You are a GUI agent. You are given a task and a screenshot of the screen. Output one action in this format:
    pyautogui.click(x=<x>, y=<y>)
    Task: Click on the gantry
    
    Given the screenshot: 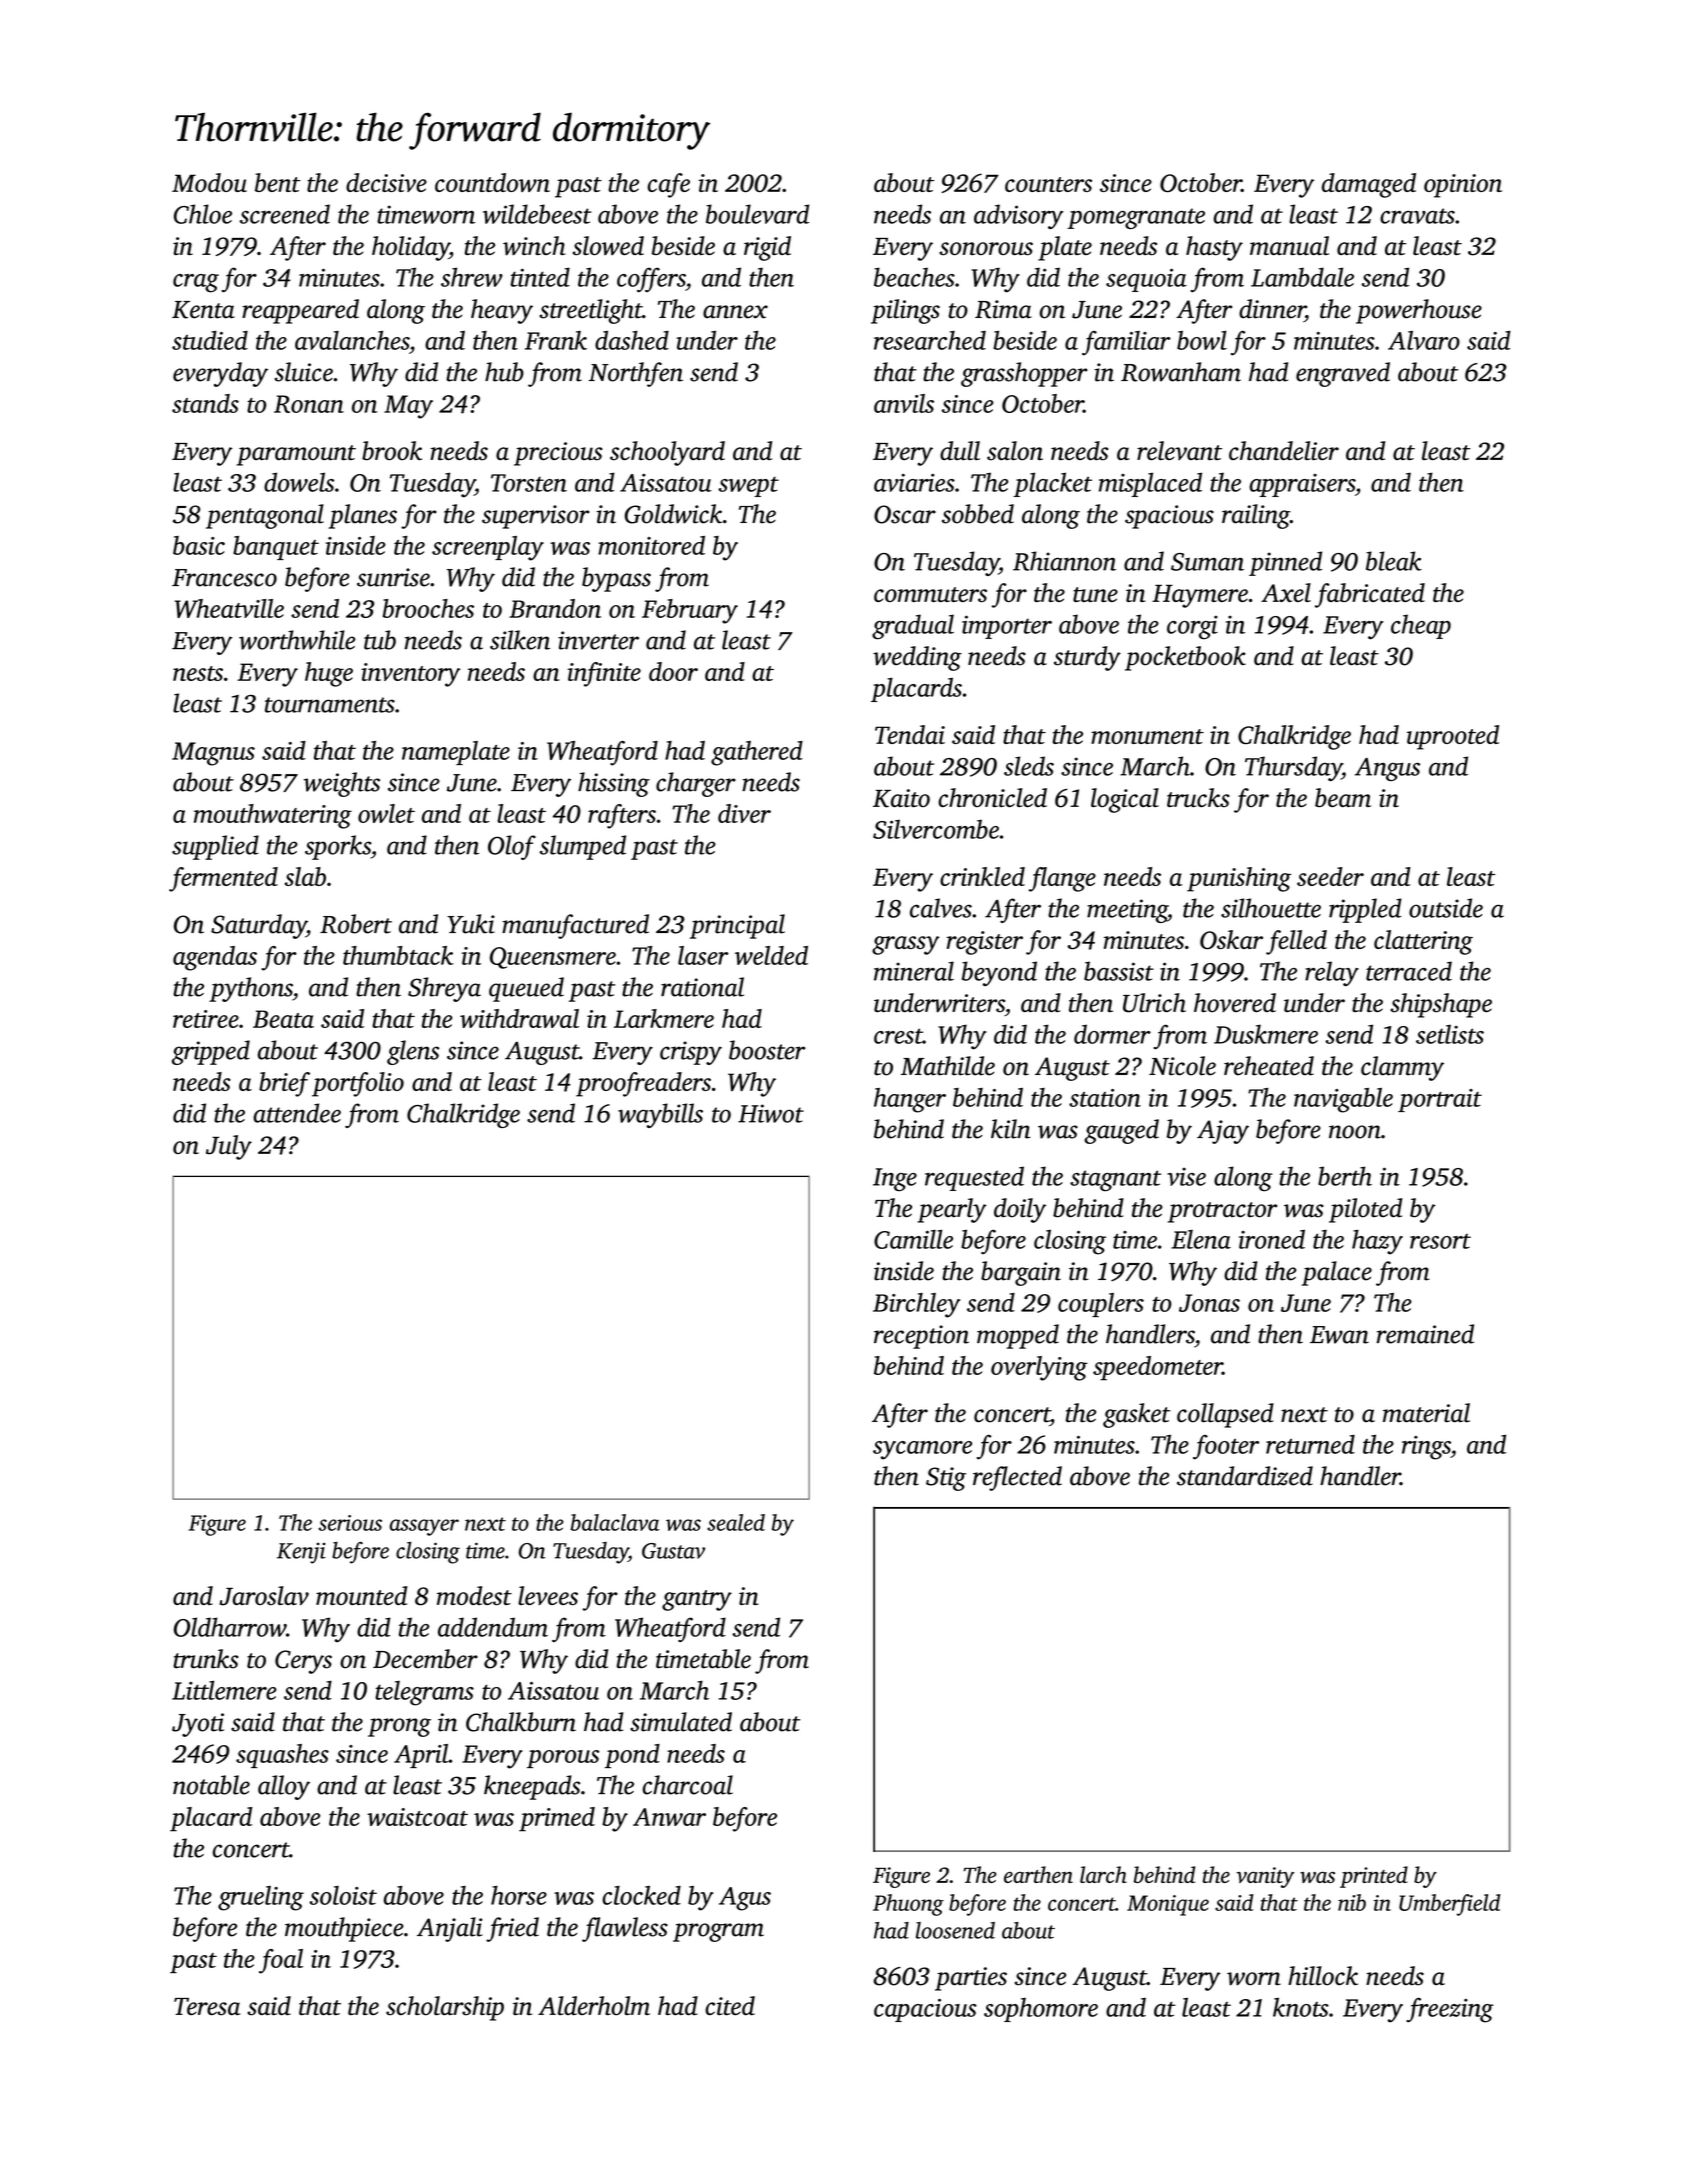 What is the action you would take?
    pyautogui.click(x=697, y=1600)
